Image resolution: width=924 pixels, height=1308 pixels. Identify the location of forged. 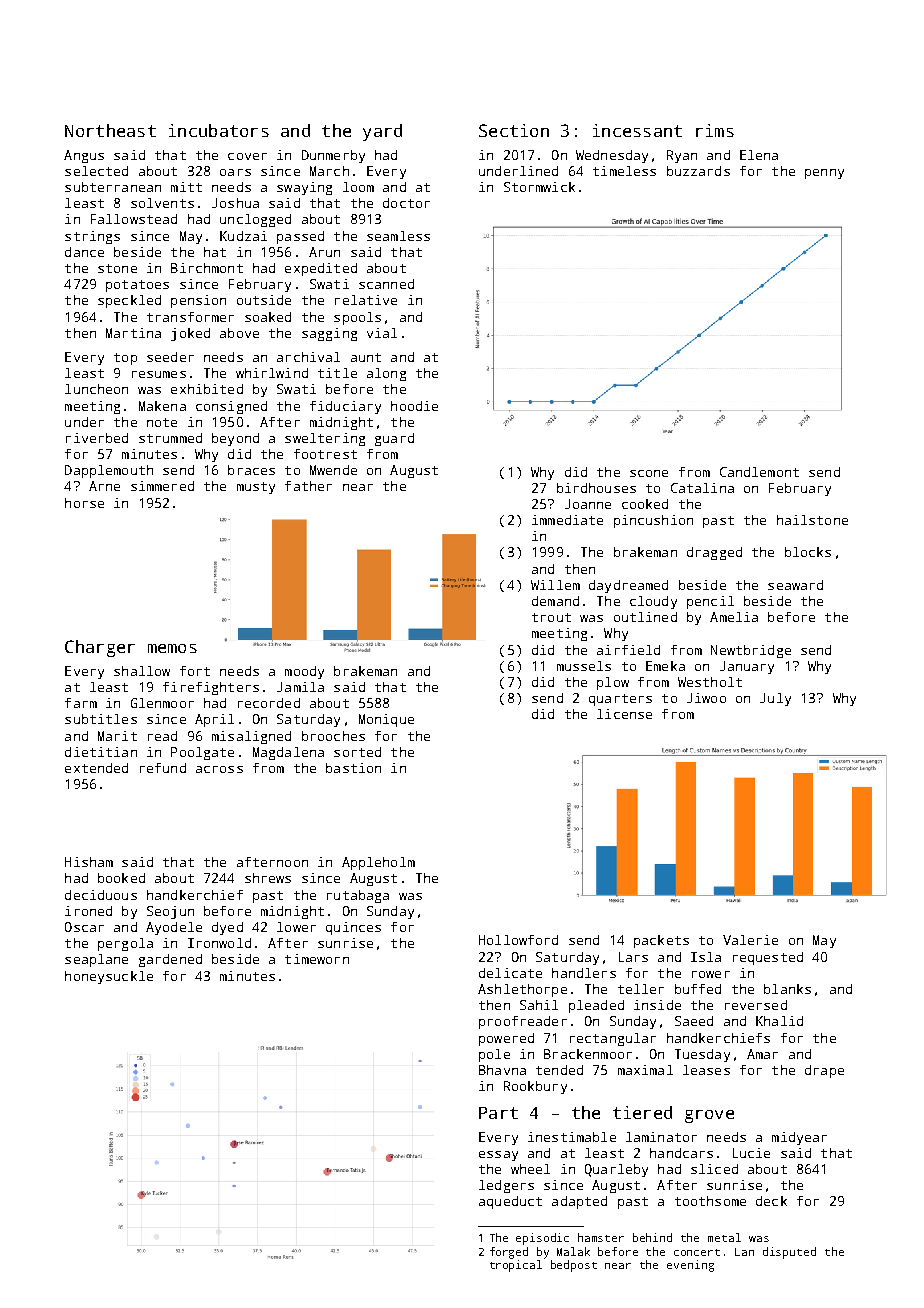
(509, 1253).
